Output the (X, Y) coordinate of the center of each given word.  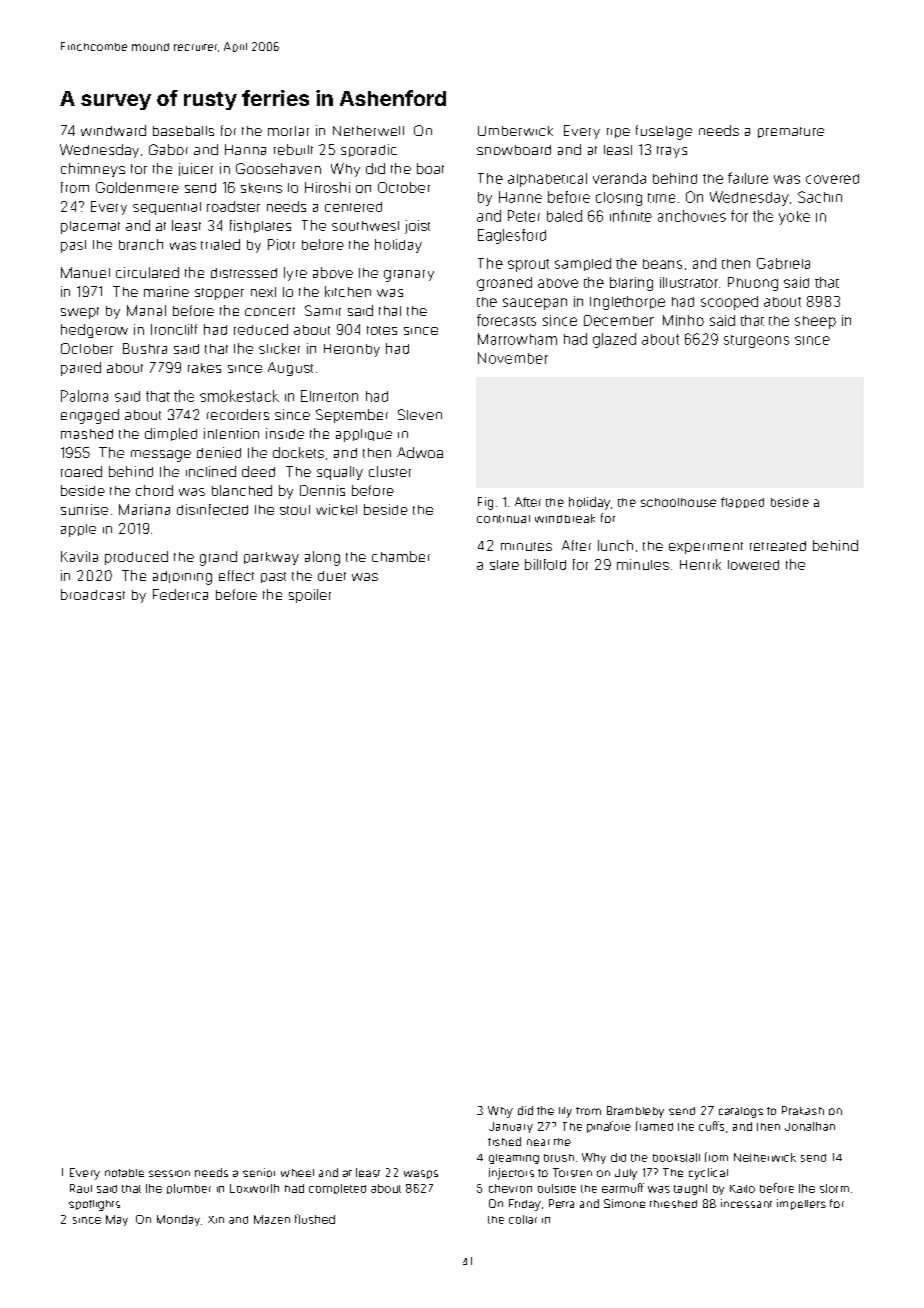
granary (409, 276)
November (513, 358)
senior (259, 1172)
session (169, 1173)
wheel (297, 1173)
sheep (815, 322)
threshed (673, 1204)
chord (154, 490)
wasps (421, 1174)
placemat (90, 227)
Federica (180, 594)
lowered (753, 565)
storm (834, 1188)
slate (504, 565)
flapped (742, 502)
